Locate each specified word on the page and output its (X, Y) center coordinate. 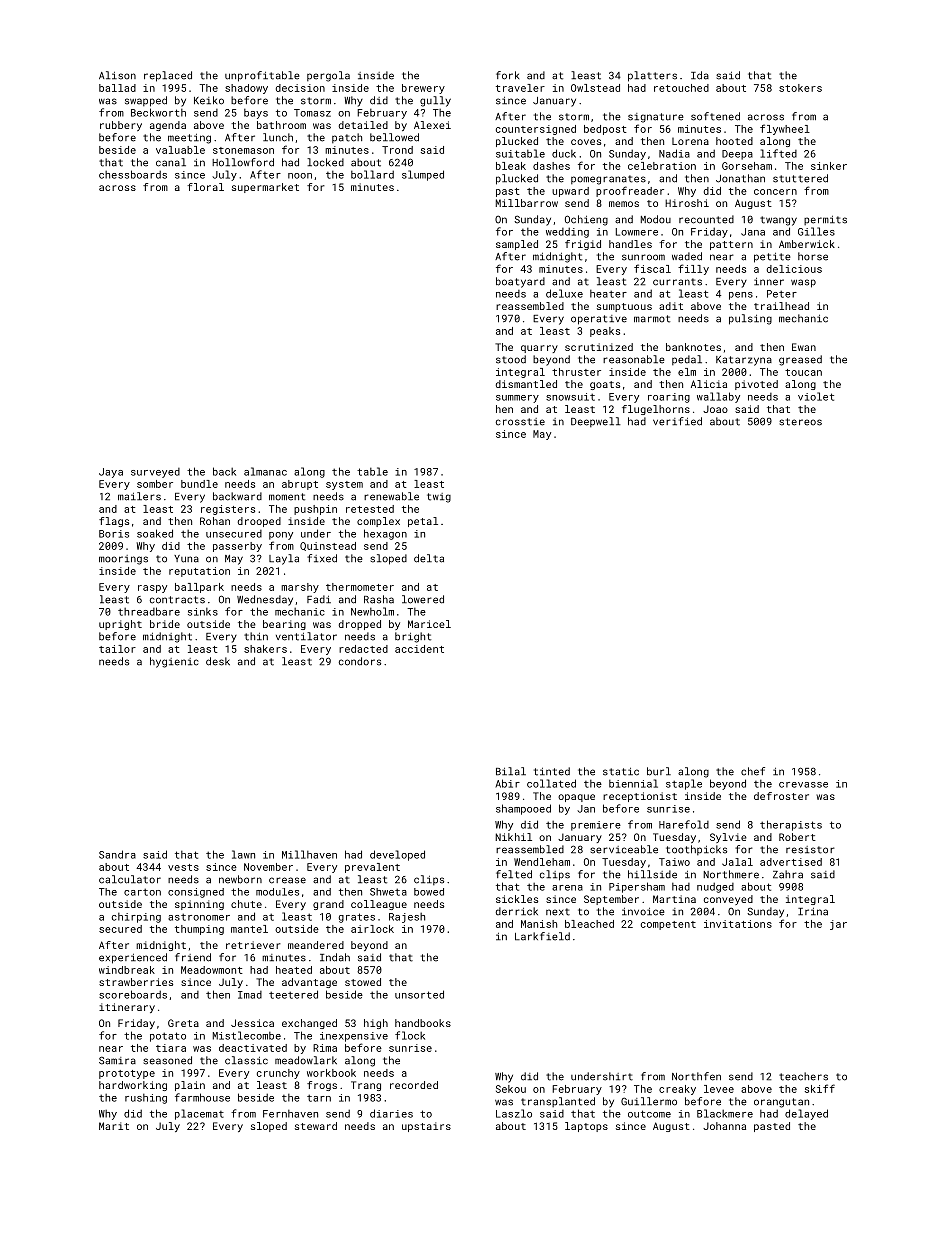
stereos (800, 422)
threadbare (149, 611)
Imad (250, 995)
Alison (117, 75)
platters (652, 76)
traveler (520, 88)
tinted (552, 771)
